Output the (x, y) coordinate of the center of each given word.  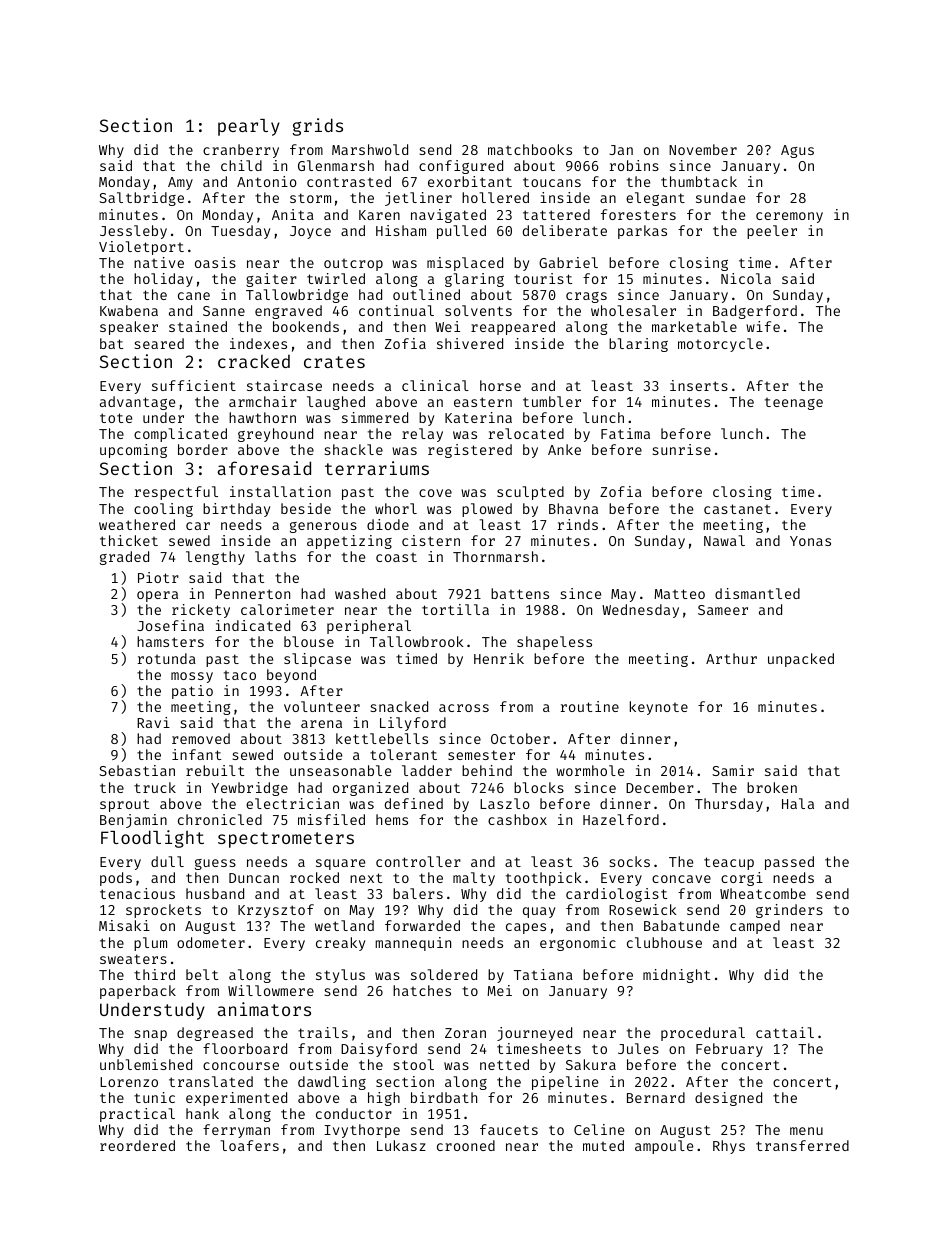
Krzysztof (276, 911)
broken (772, 787)
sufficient (194, 385)
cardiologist (616, 895)
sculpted (530, 493)
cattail (785, 1032)
